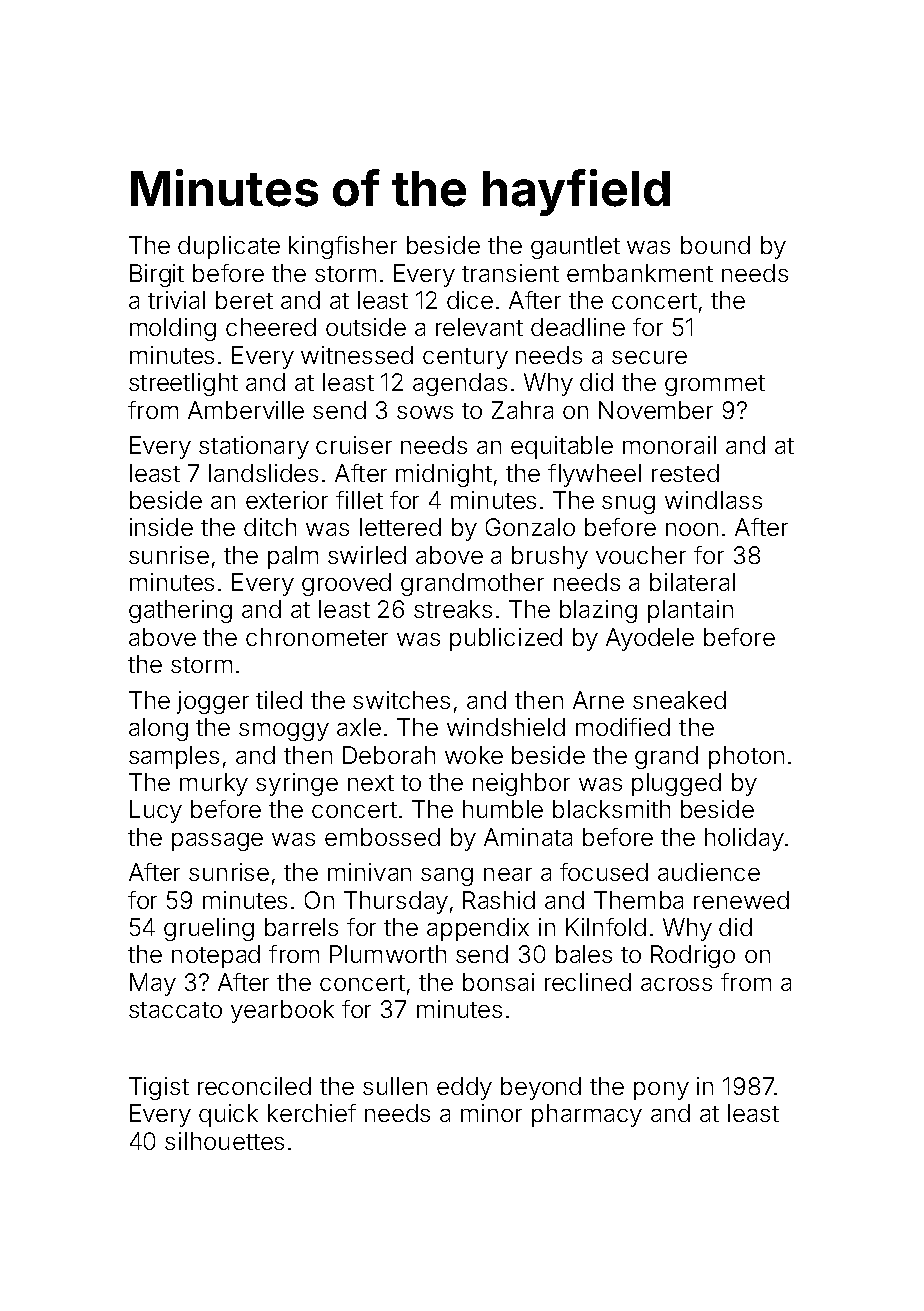 The height and width of the screenshot is (1311, 924). I want to click on duplicate, so click(229, 247).
